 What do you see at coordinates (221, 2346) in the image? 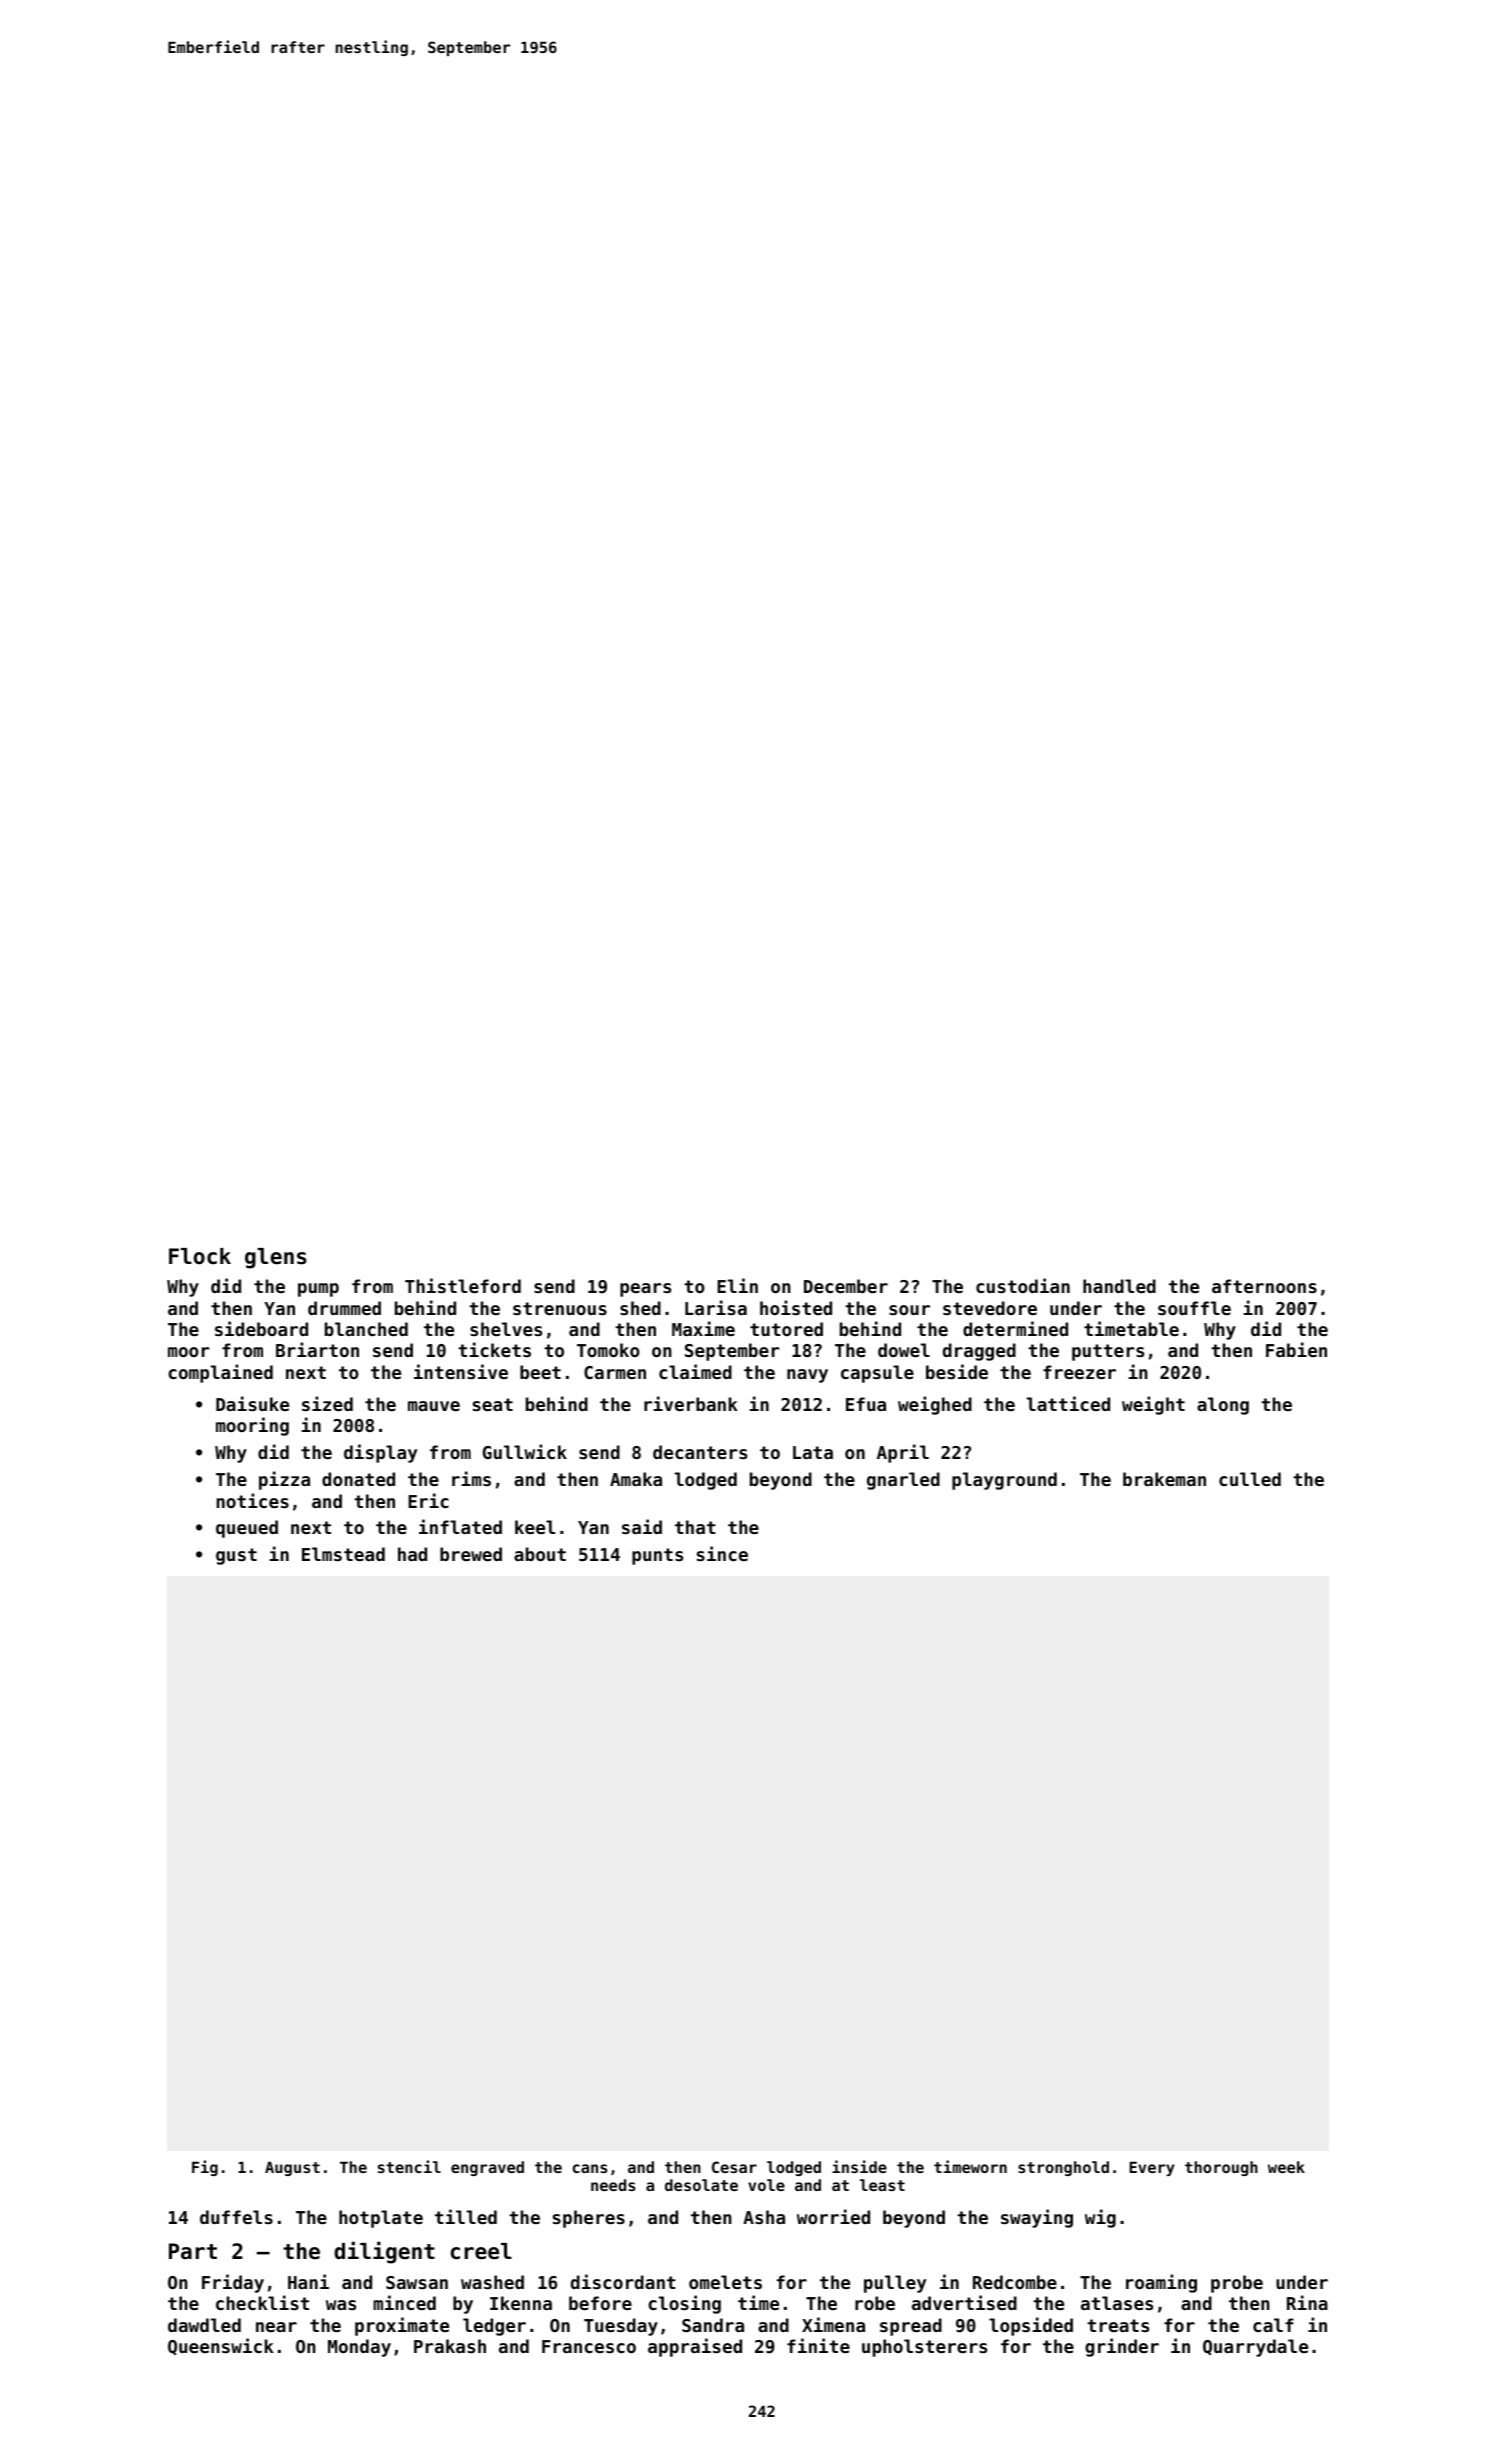
I see `Queenswick` at bounding box center [221, 2346].
